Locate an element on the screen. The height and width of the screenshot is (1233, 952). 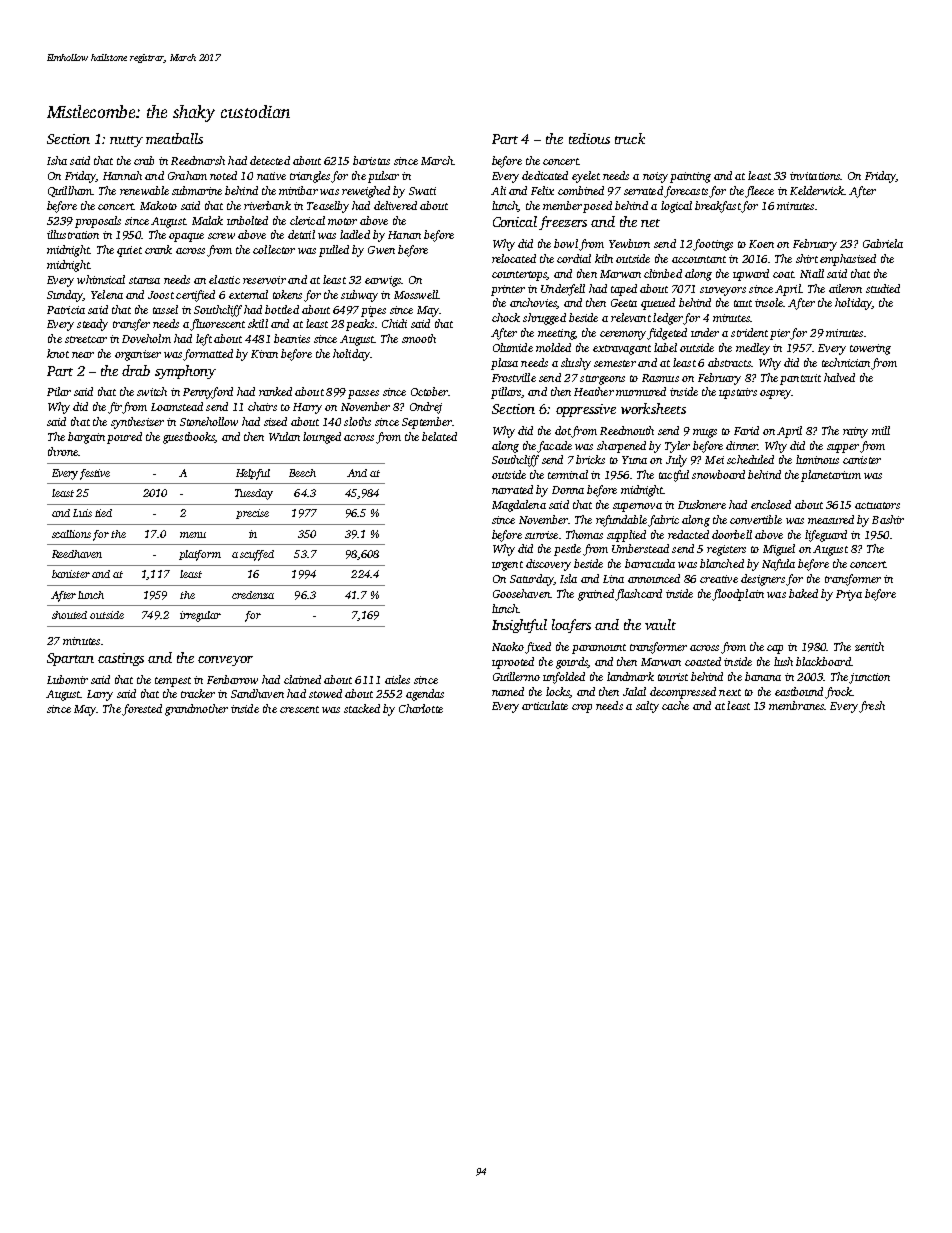
canister is located at coordinates (862, 460).
